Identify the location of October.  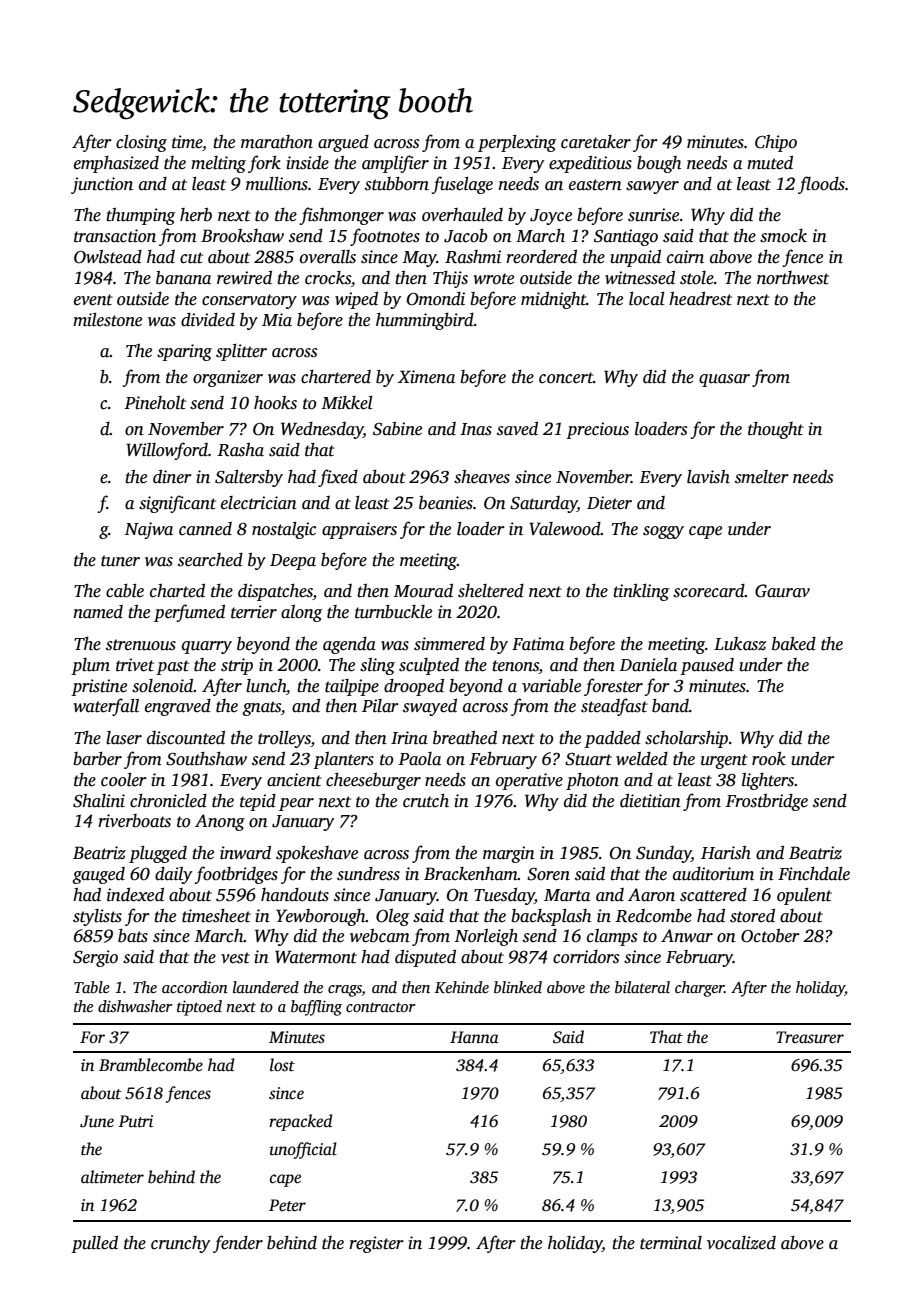
(770, 936).
